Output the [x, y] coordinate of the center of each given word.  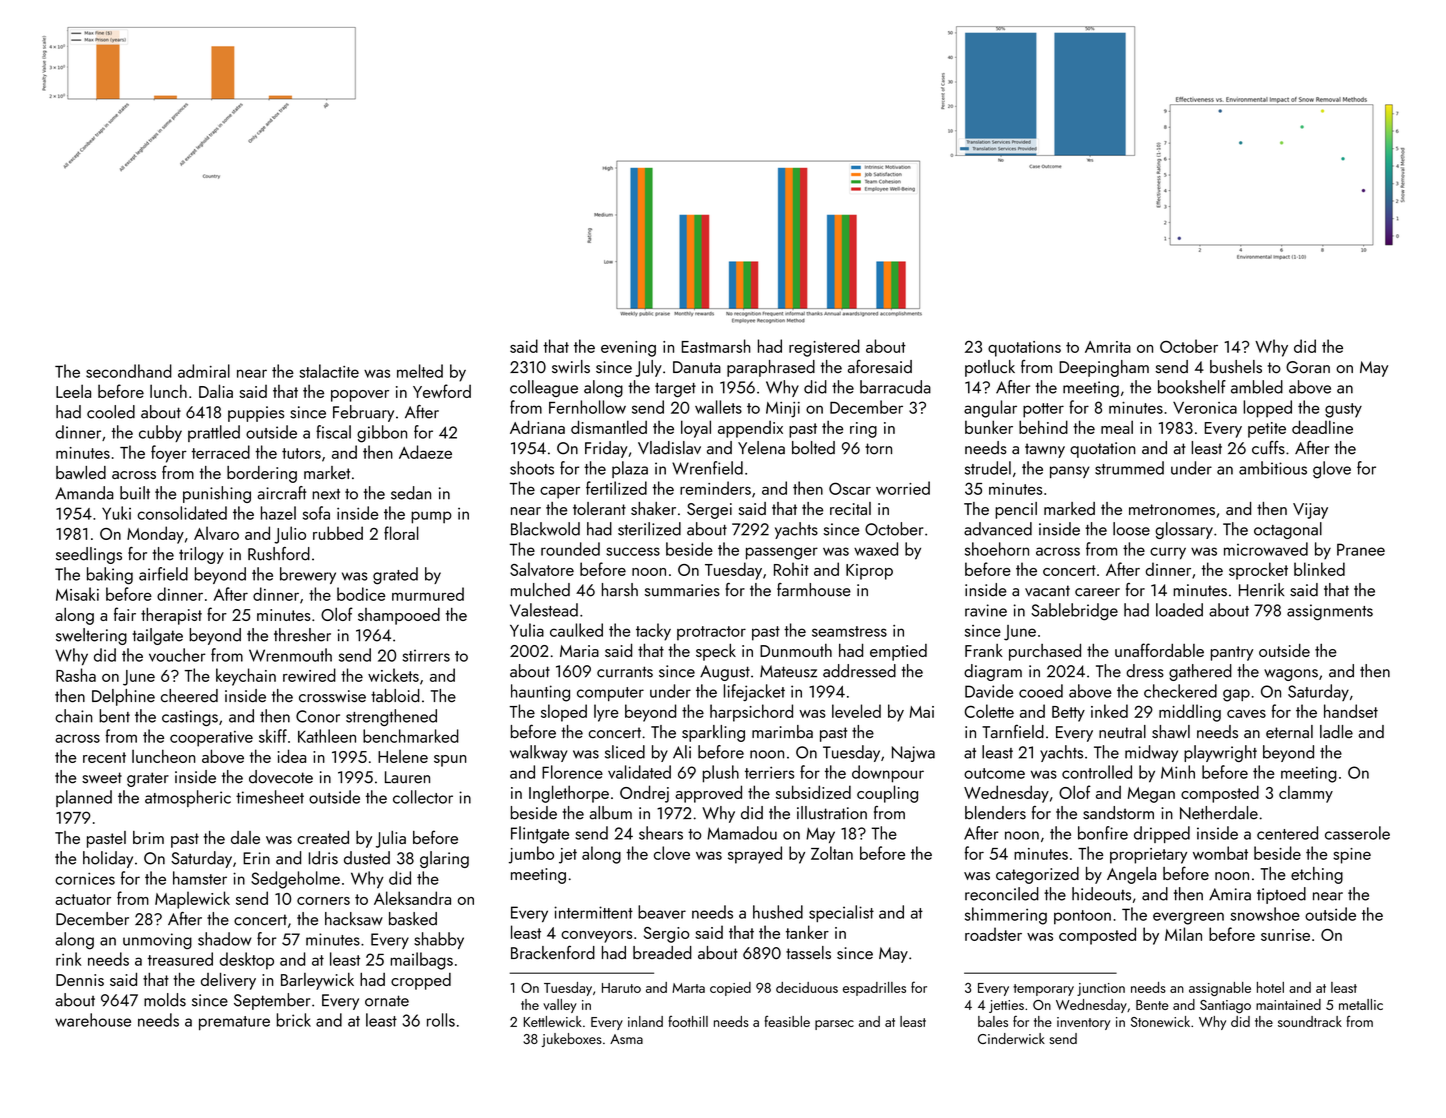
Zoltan [832, 853]
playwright [1220, 753]
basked [413, 919]
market [327, 472]
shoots [532, 468]
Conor [318, 716]
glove [1332, 470]
